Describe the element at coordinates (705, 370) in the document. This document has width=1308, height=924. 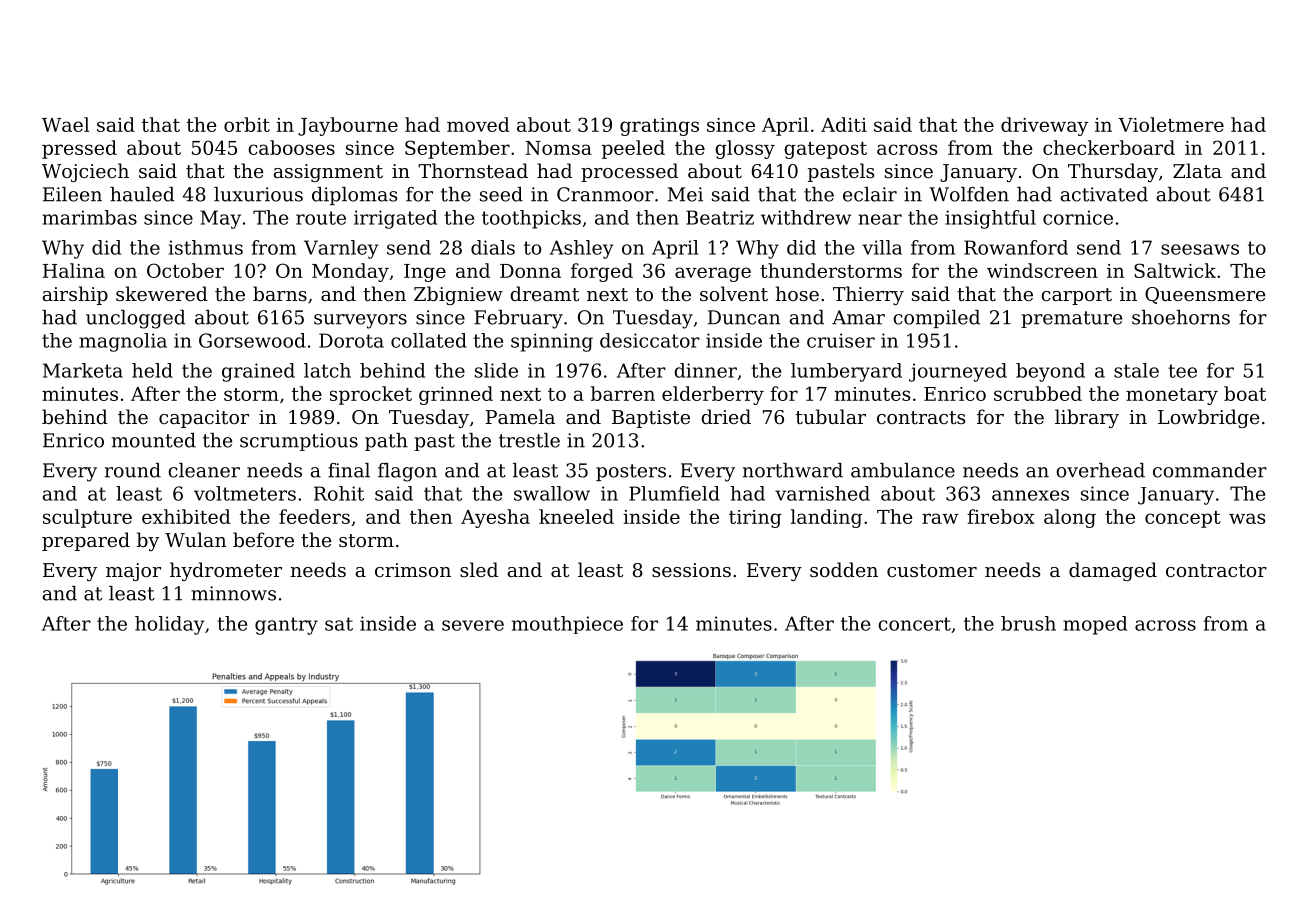
I see `dinner` at that location.
